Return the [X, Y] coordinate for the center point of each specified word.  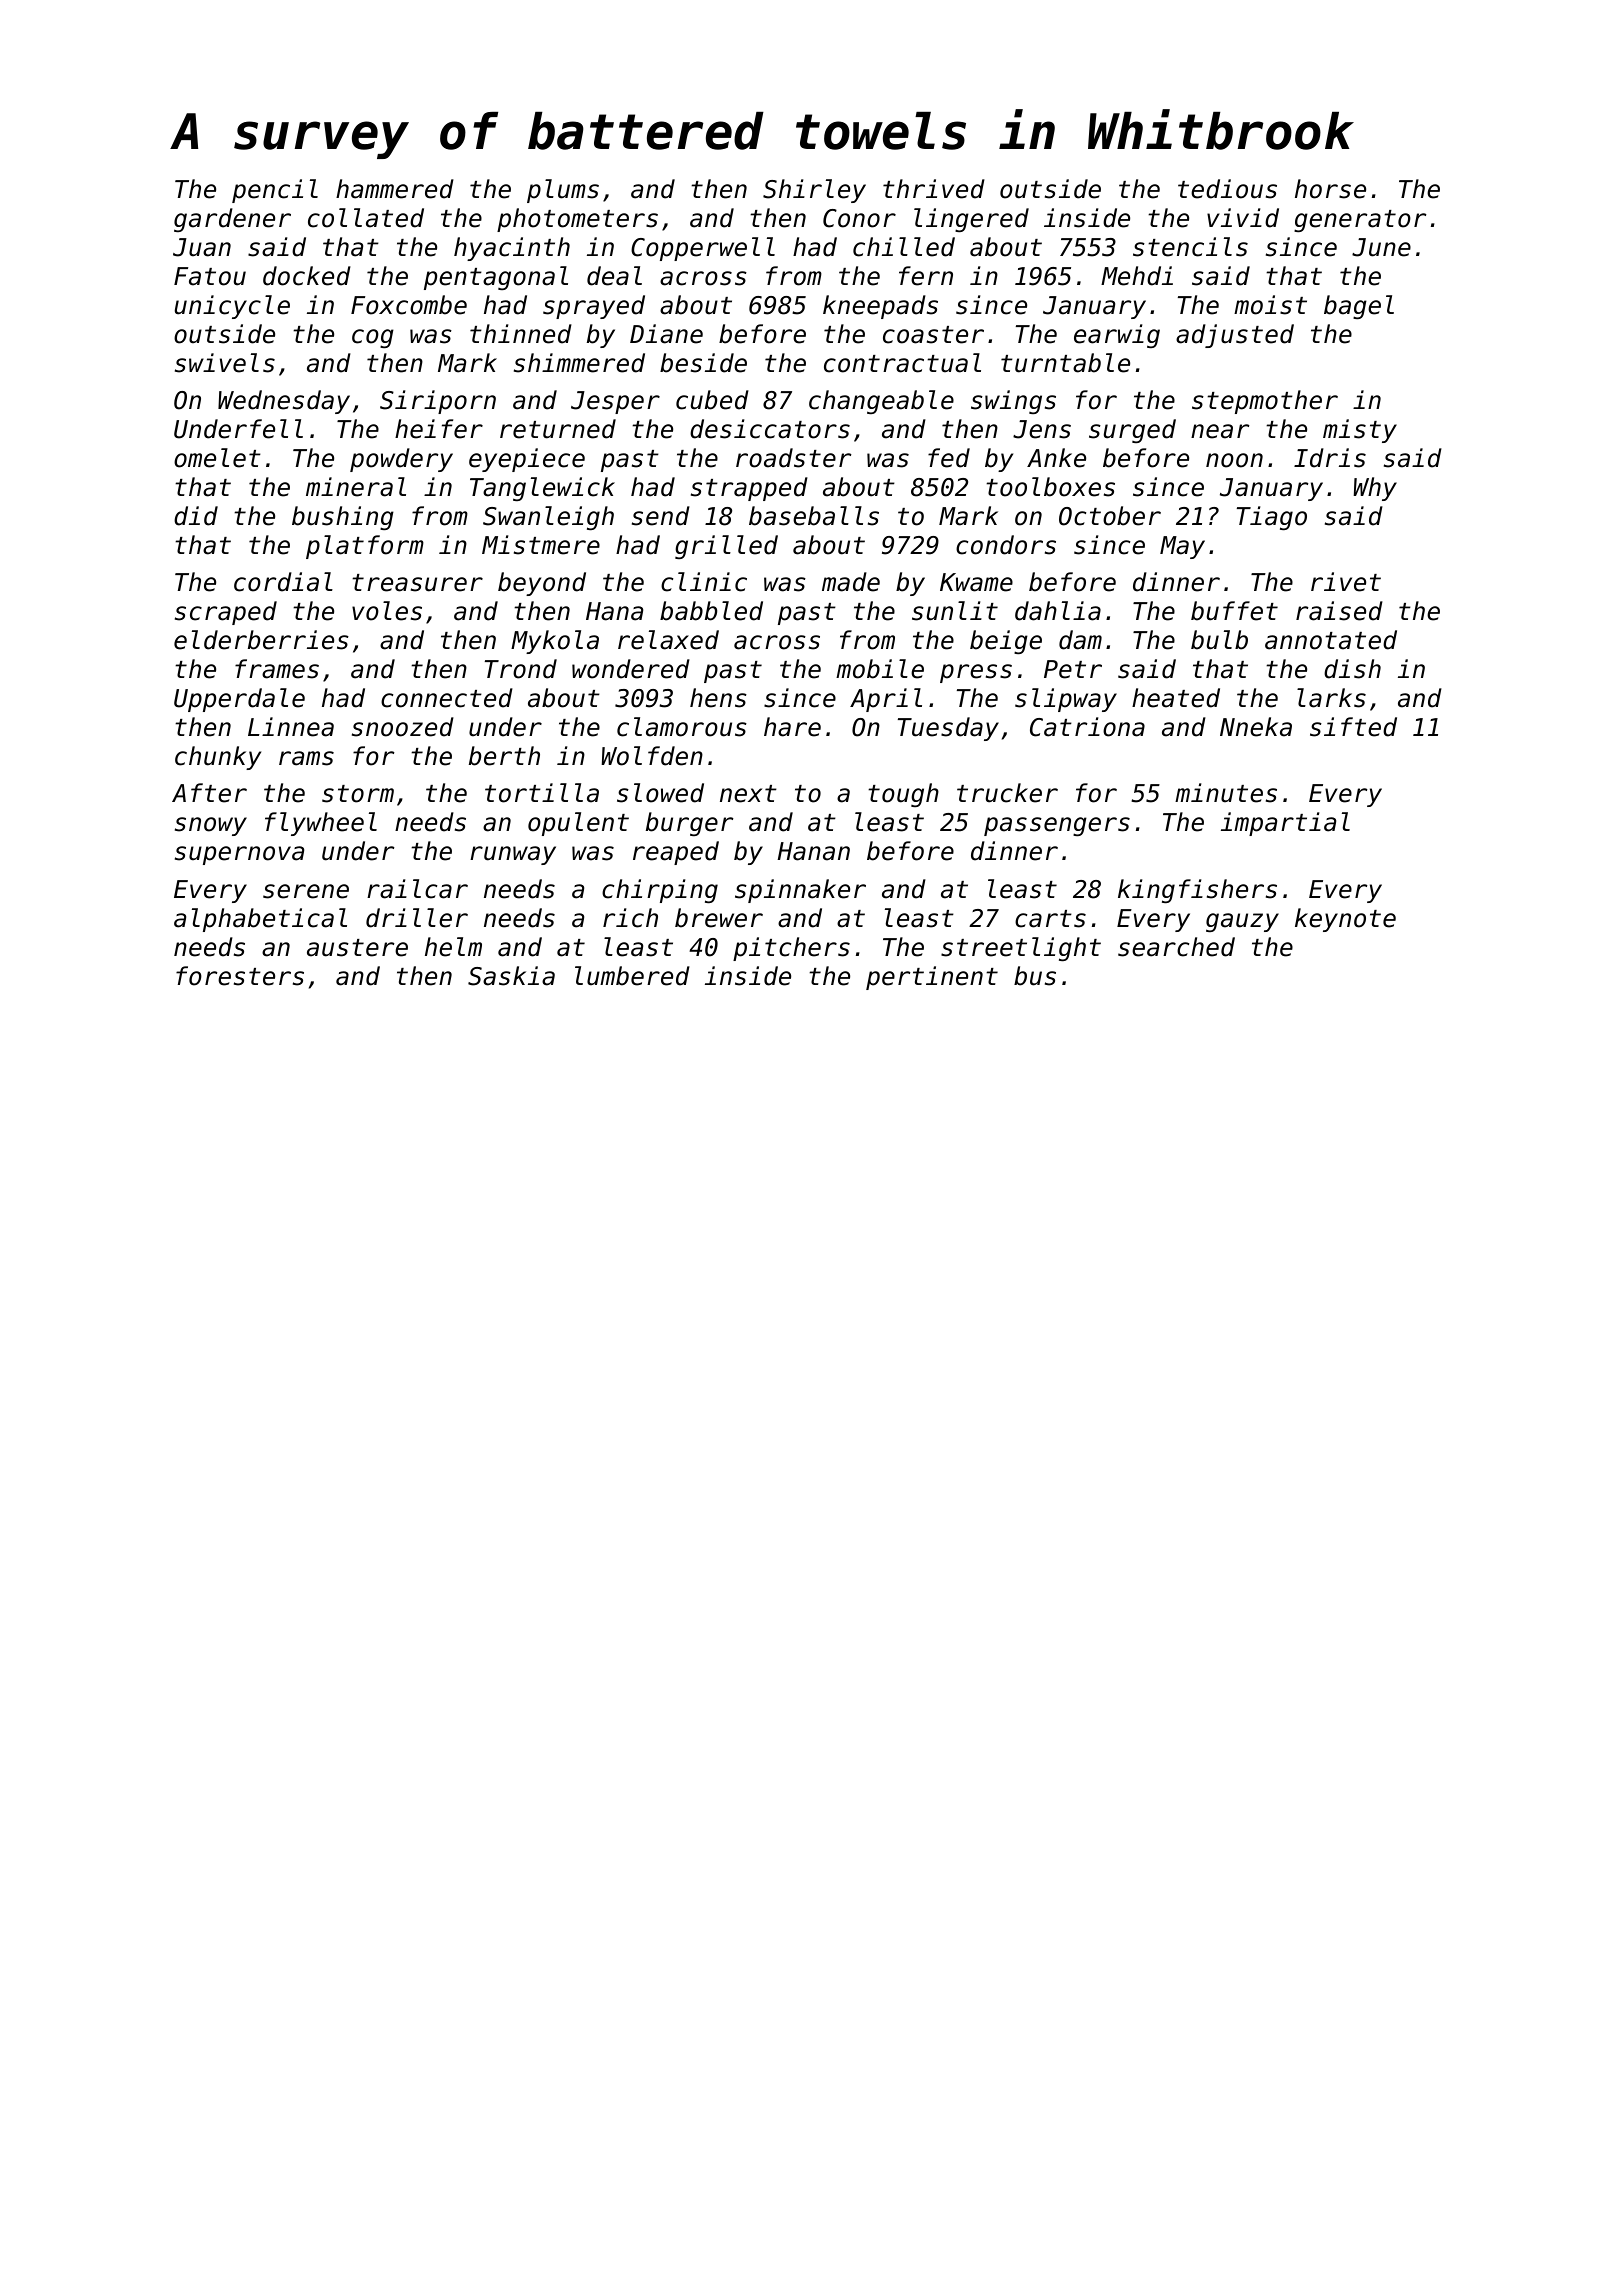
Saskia [511, 976]
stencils [1190, 247]
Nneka [1256, 727]
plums [563, 191]
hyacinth [512, 249]
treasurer [417, 583]
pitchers [791, 949]
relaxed [668, 640]
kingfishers [1197, 891]
